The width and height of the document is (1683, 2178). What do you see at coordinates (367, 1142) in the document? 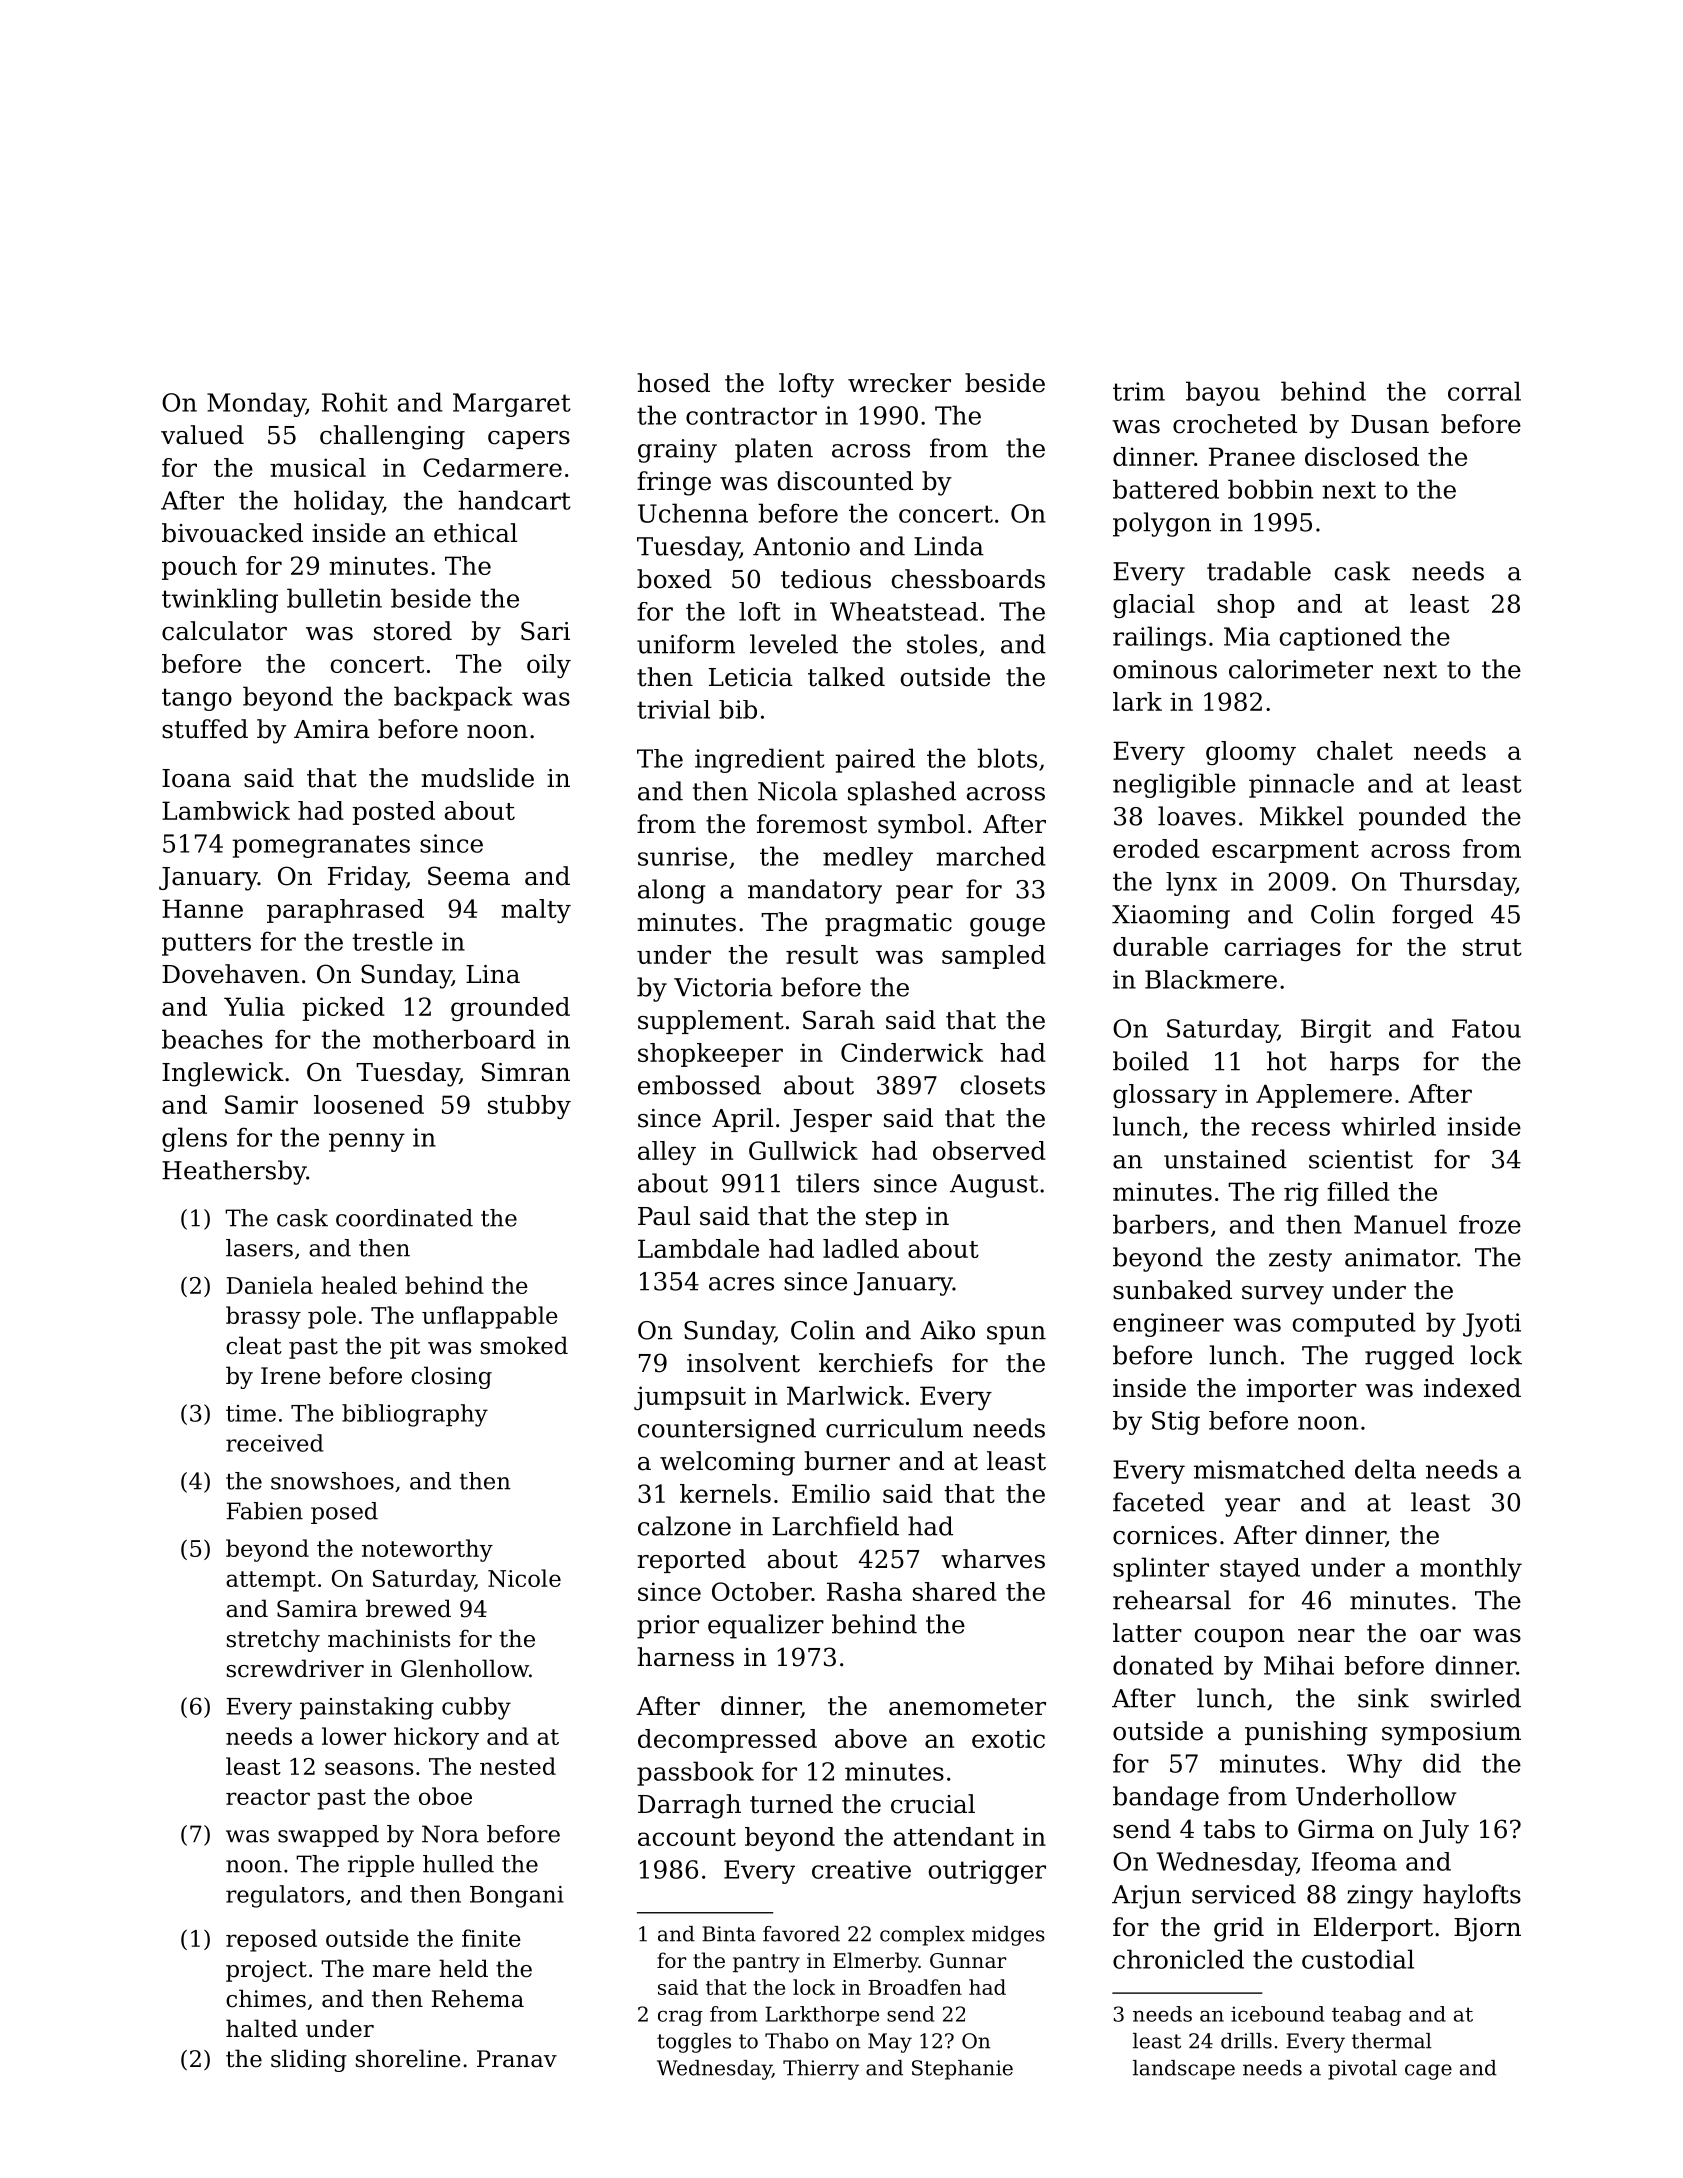
I see `penny` at bounding box center [367, 1142].
